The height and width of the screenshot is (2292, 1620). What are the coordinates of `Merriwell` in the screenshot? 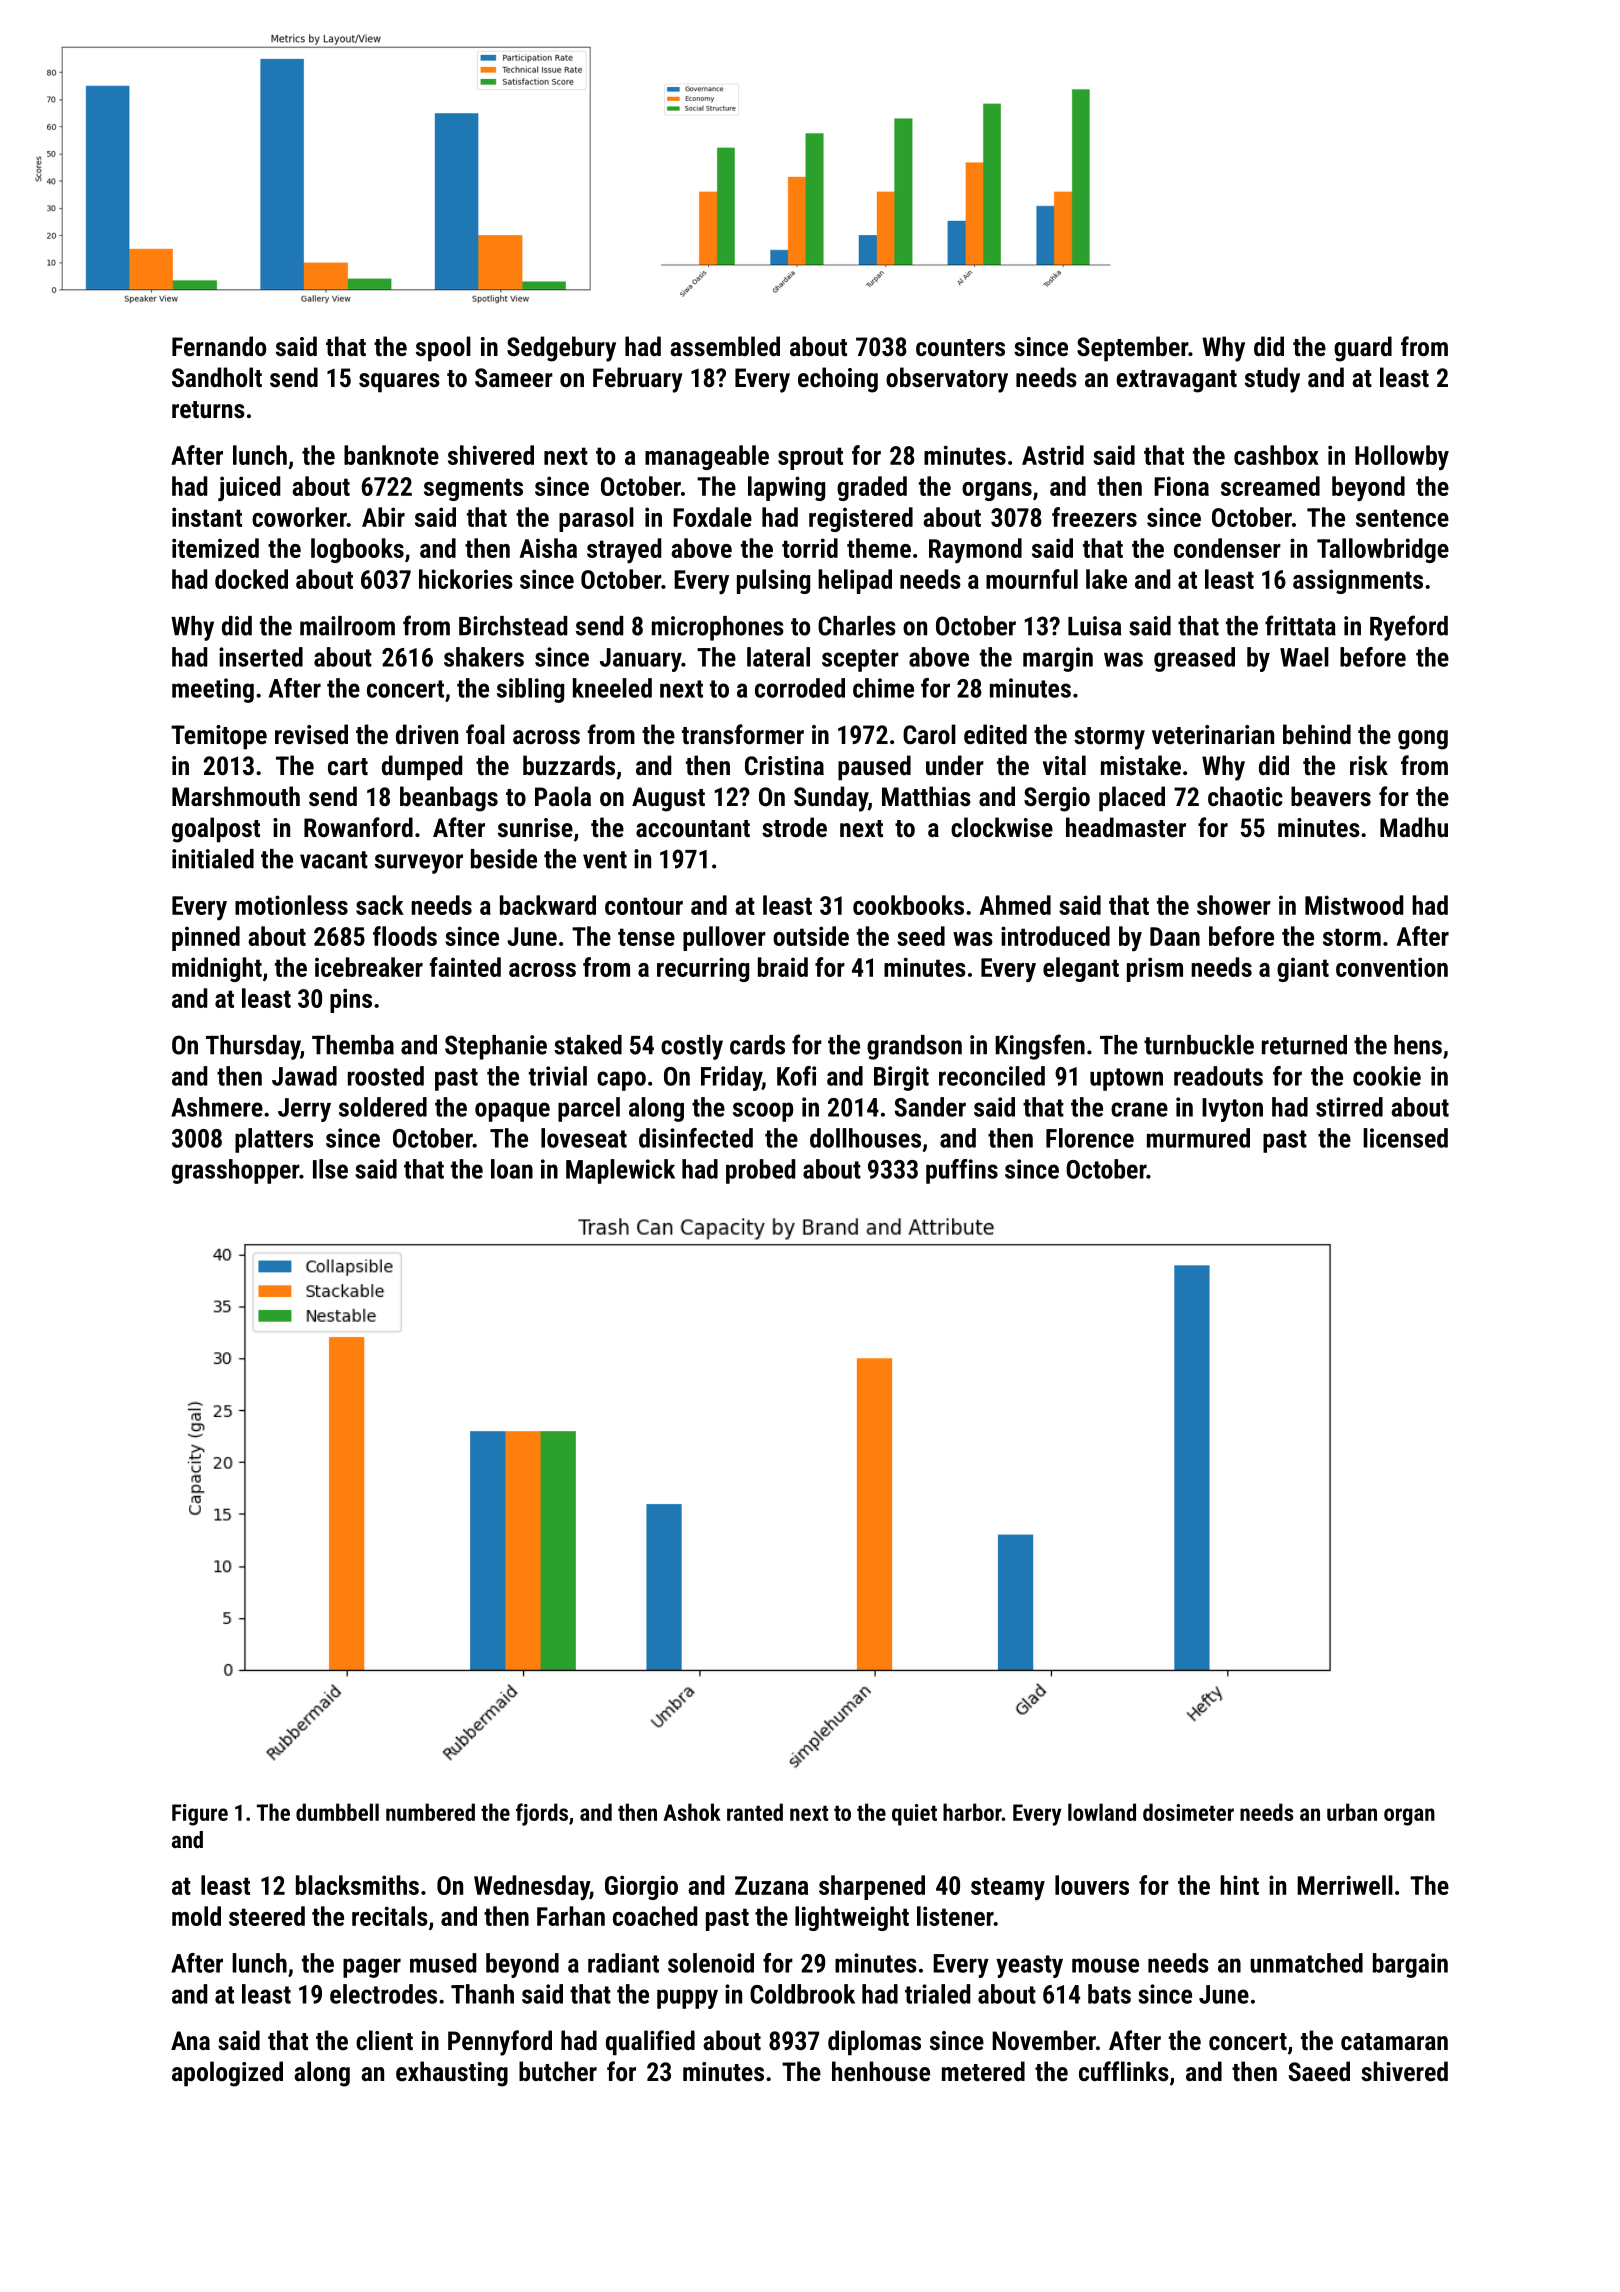 It's located at (1345, 1885).
